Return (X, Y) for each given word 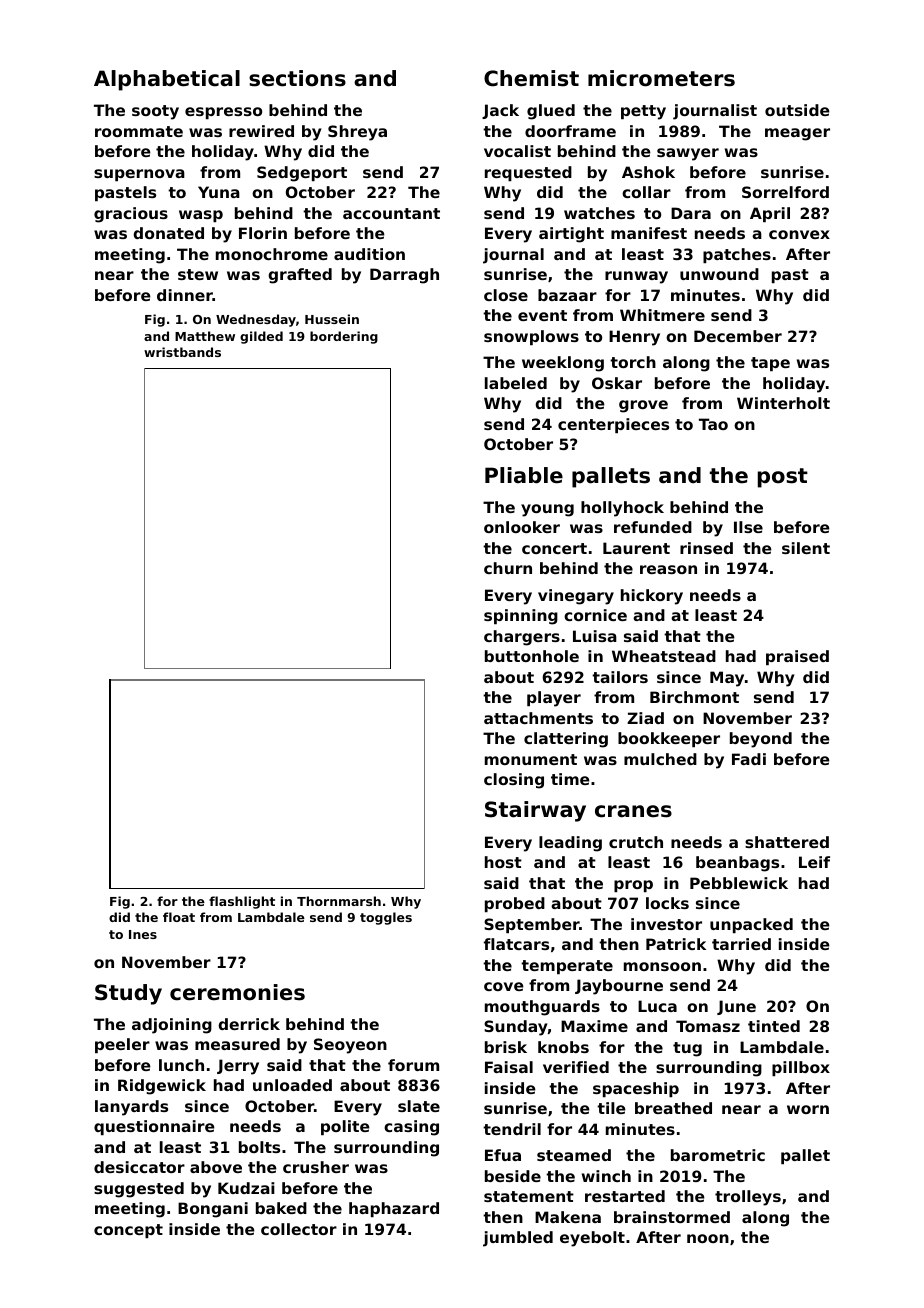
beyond (761, 740)
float (179, 917)
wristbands (182, 352)
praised (797, 657)
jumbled (518, 1239)
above (216, 1167)
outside (797, 110)
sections (297, 78)
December (738, 336)
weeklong (563, 364)
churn (508, 568)
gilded (261, 337)
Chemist (531, 78)
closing (514, 781)
